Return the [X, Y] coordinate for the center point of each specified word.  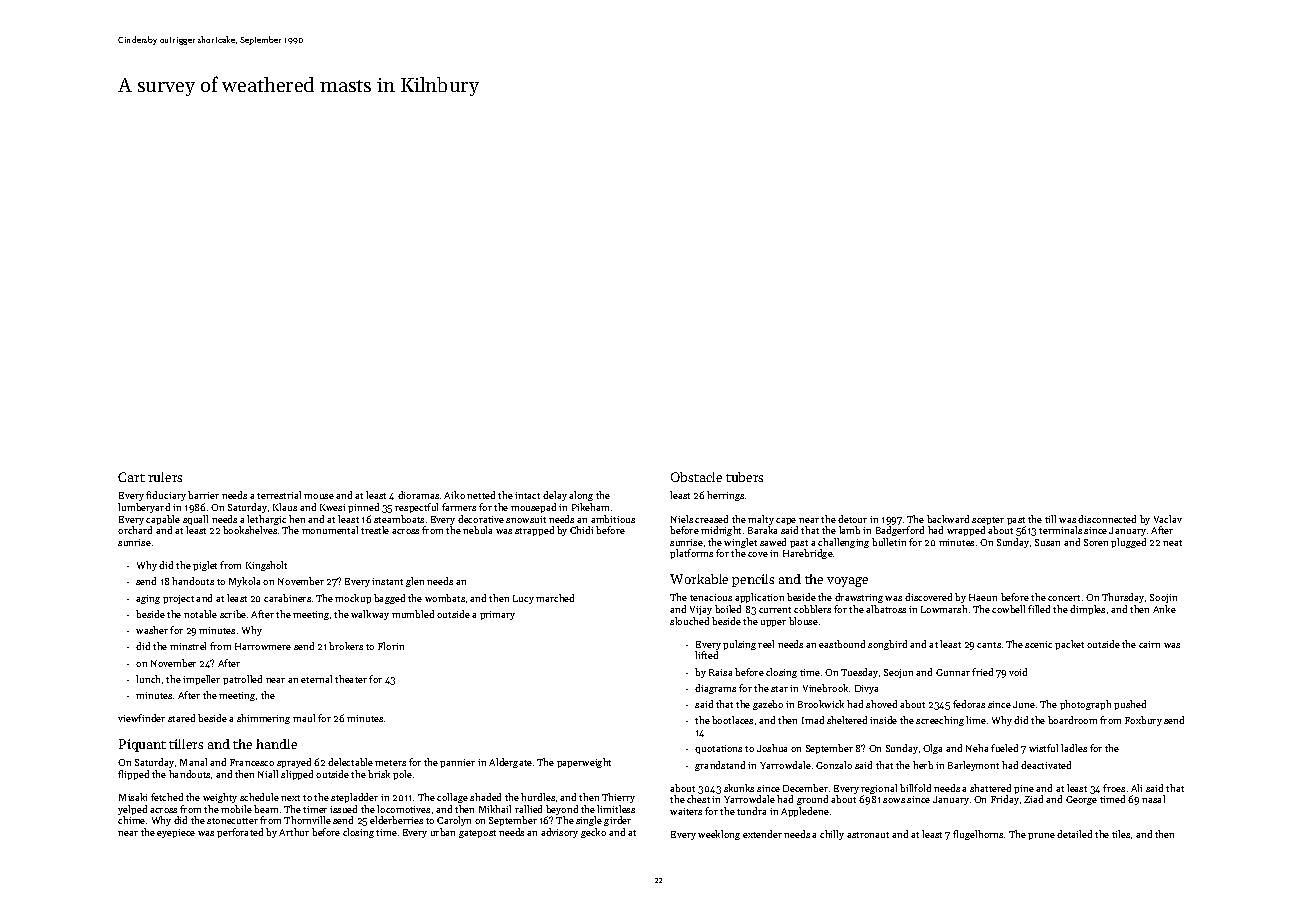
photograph [1085, 705]
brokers [346, 646]
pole [402, 775]
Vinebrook [825, 688]
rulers [165, 477]
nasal [1153, 799]
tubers [744, 477]
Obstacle [696, 477]
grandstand [720, 766]
